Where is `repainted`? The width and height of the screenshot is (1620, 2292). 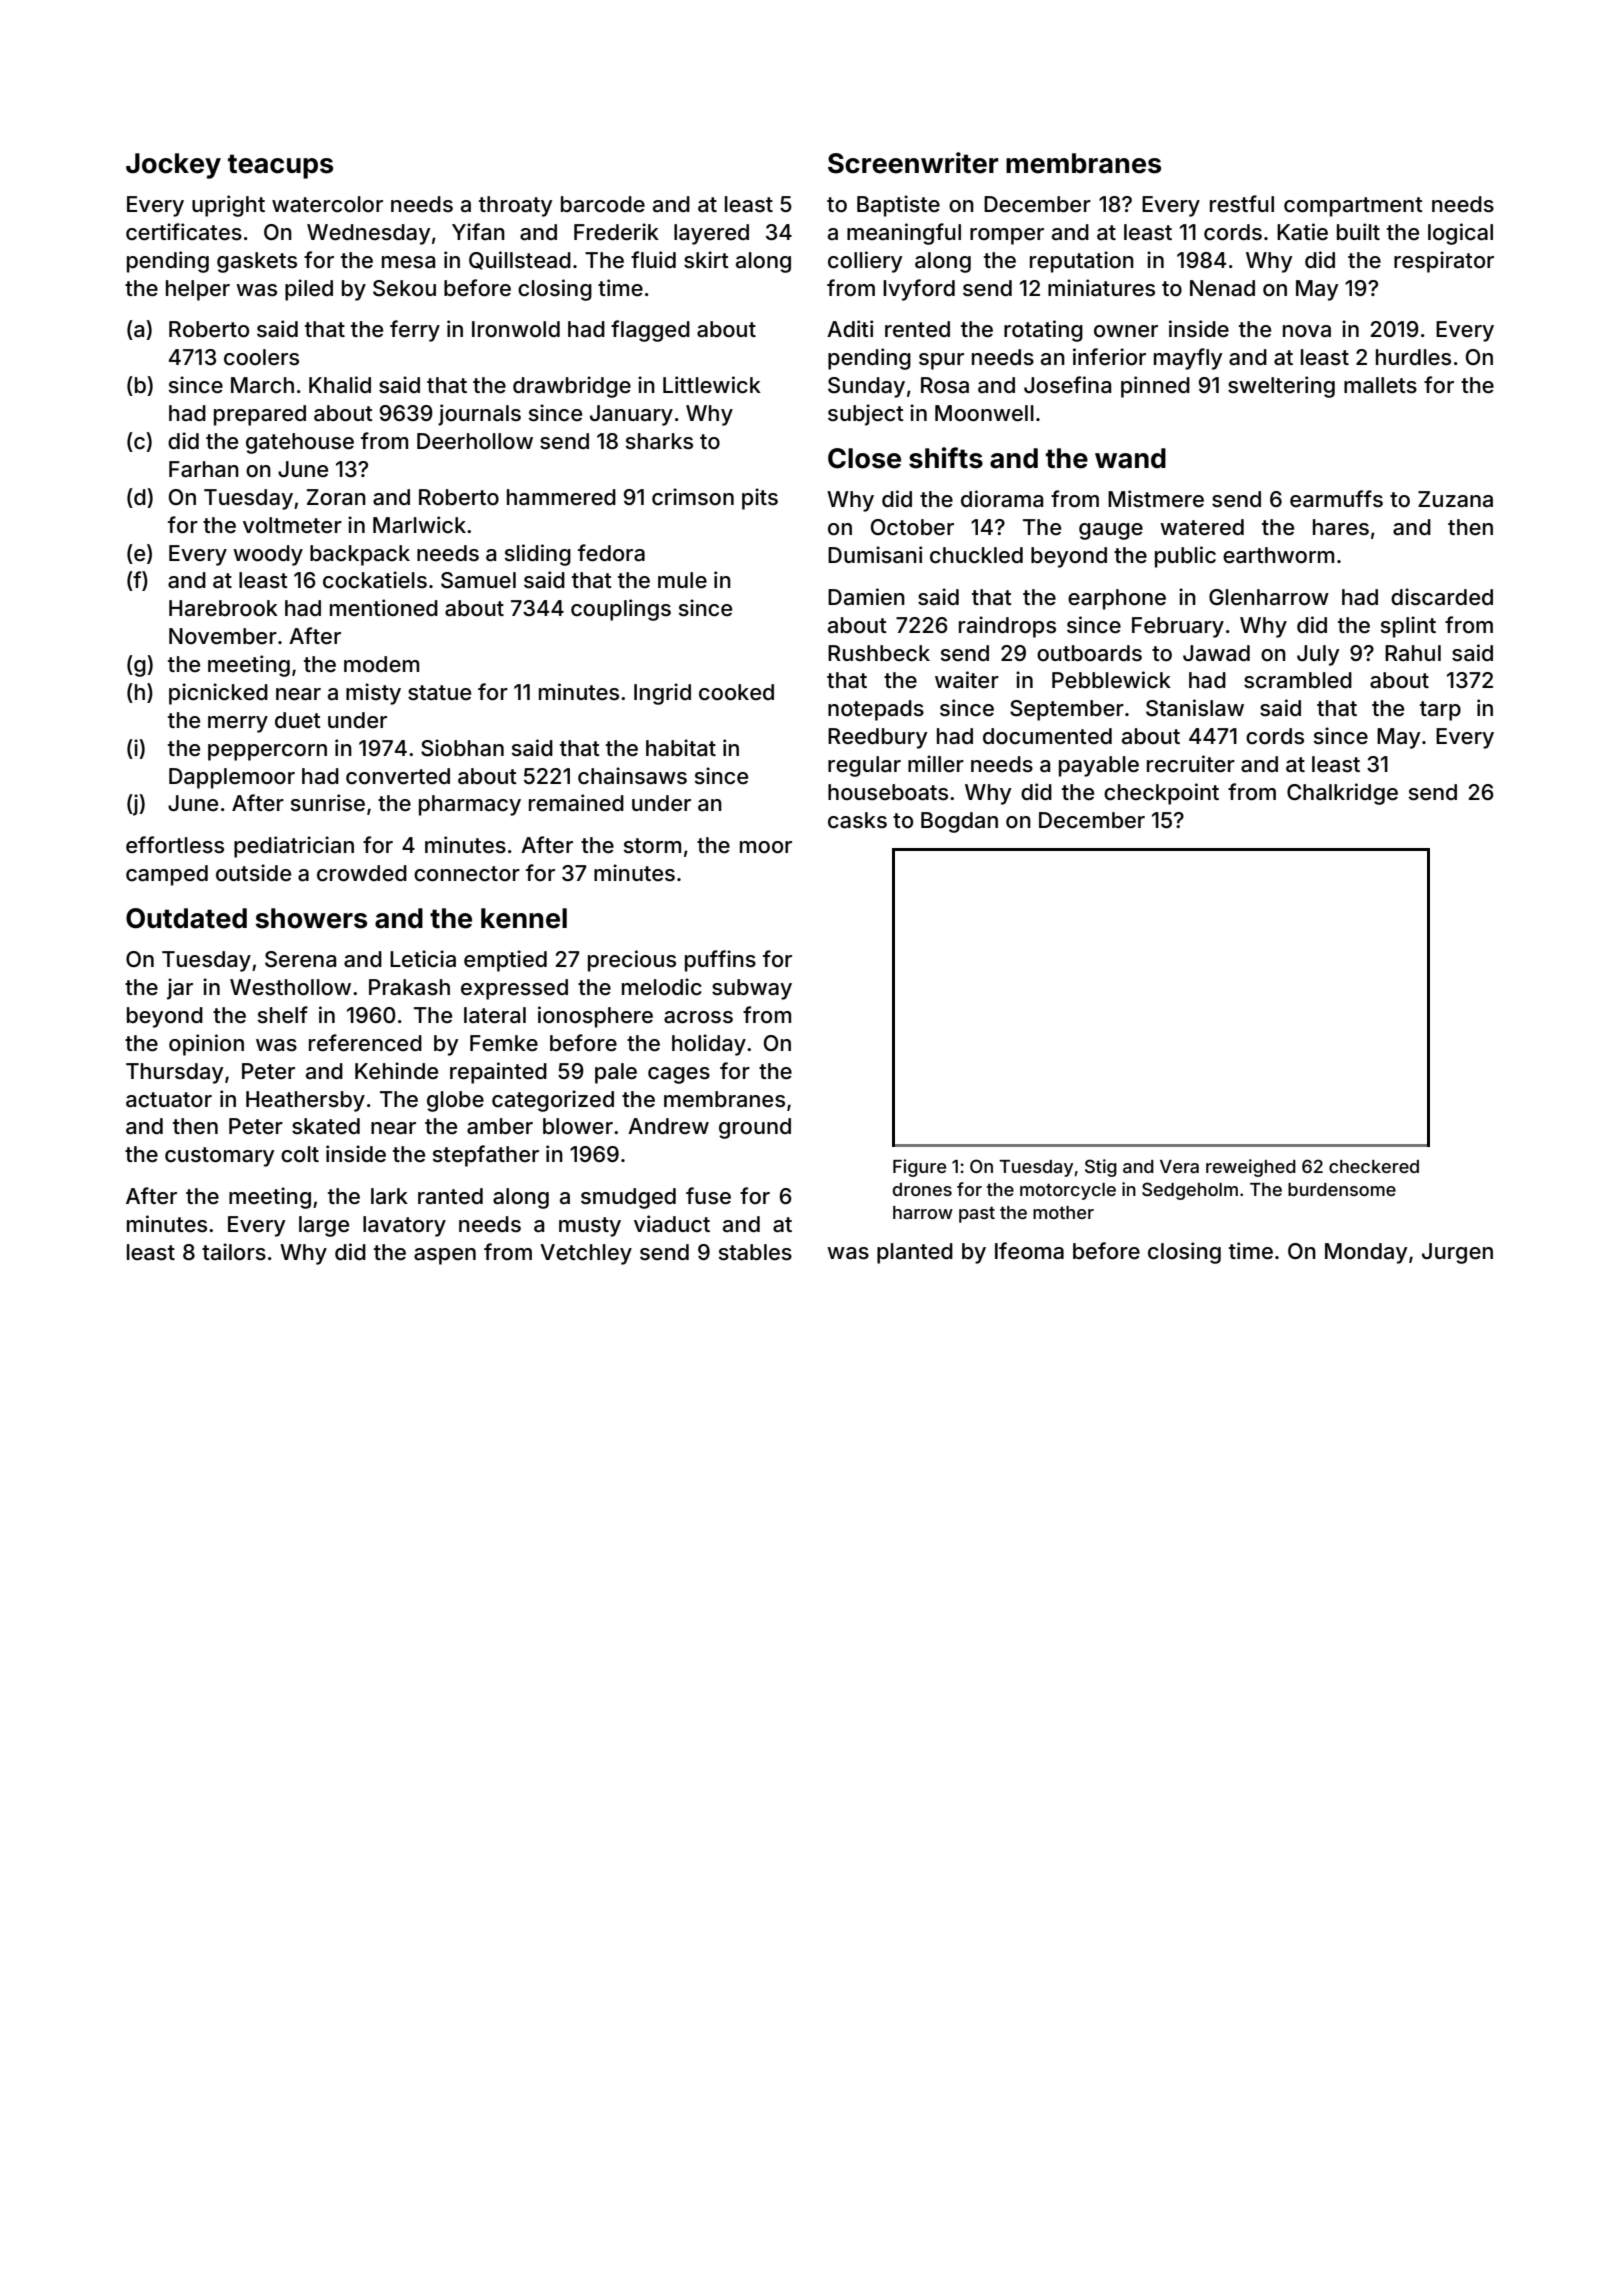 repainted is located at coordinates (498, 1073).
